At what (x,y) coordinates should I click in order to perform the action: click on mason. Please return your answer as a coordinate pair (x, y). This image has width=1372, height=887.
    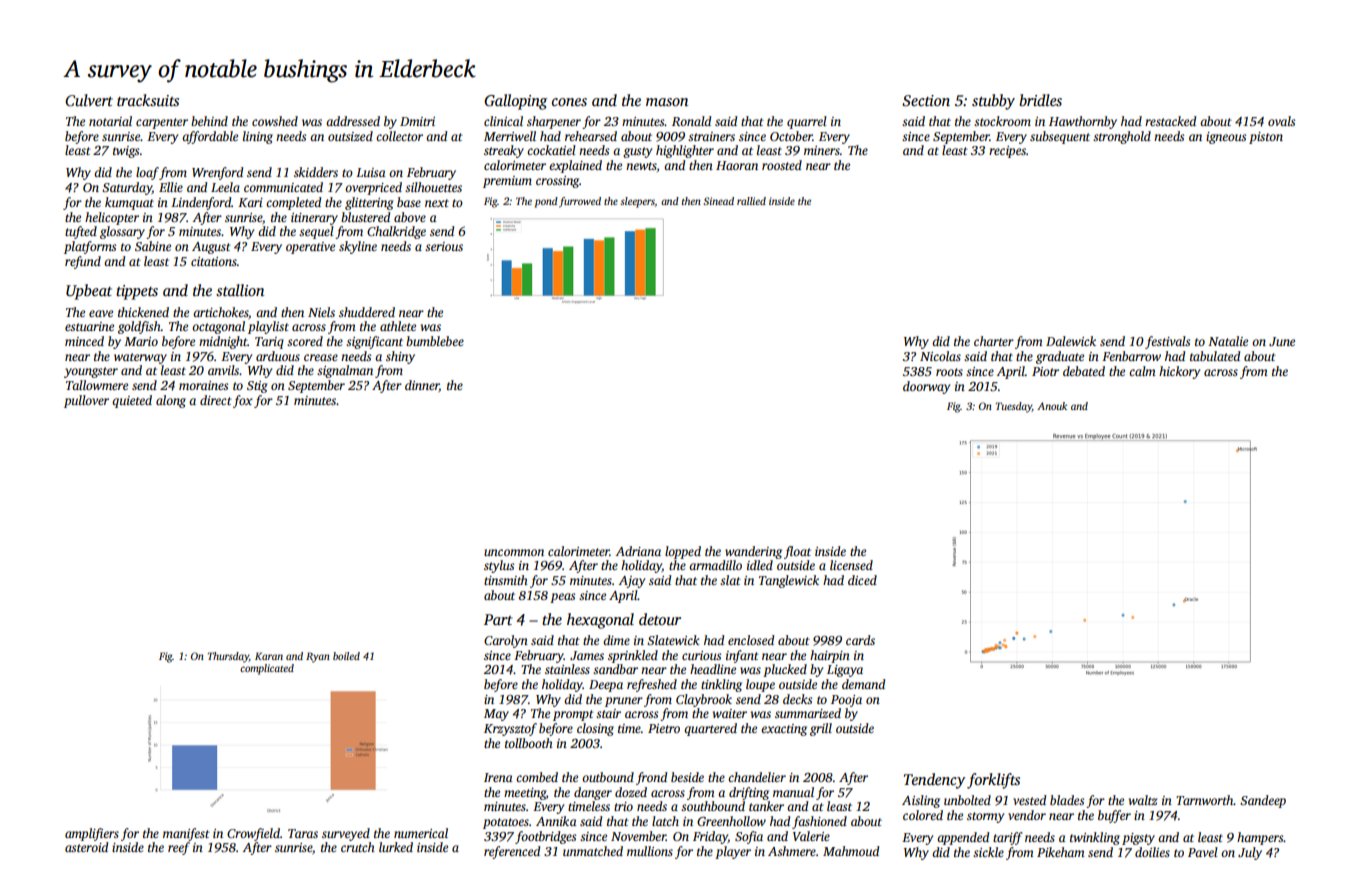
    Looking at the image, I should click on (667, 102).
